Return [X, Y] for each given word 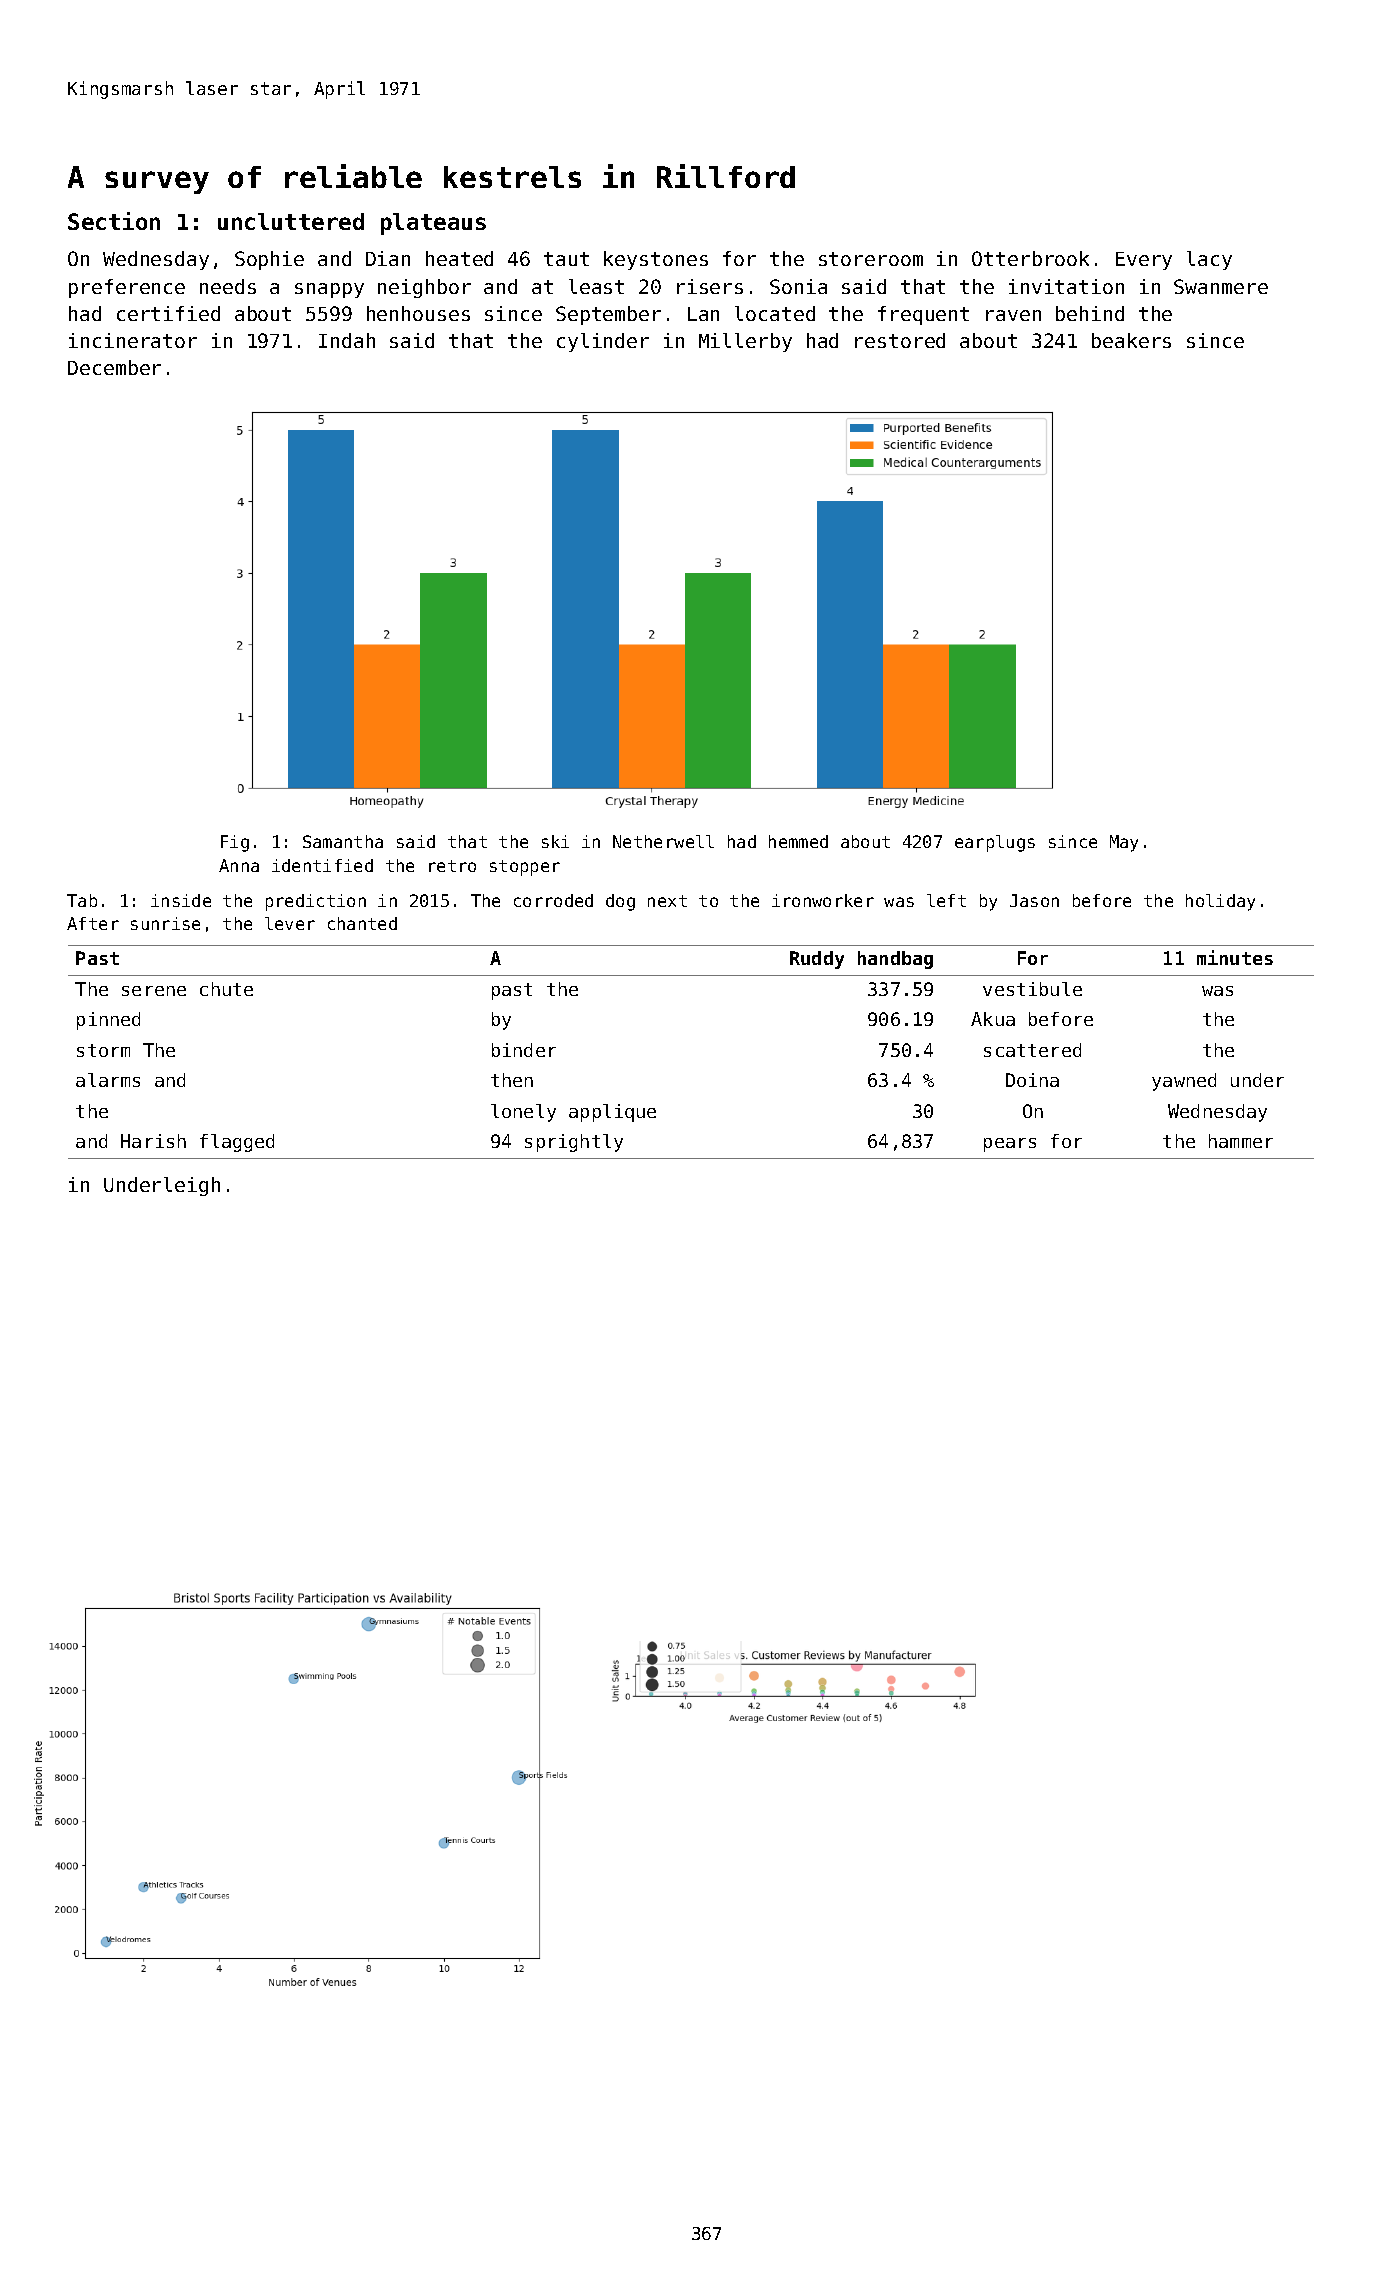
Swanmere [1221, 286]
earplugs [995, 843]
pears [1010, 1145]
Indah [347, 340]
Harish [153, 1141]
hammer [1241, 1141]
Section [114, 221]
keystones [656, 260]
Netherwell [663, 841]
